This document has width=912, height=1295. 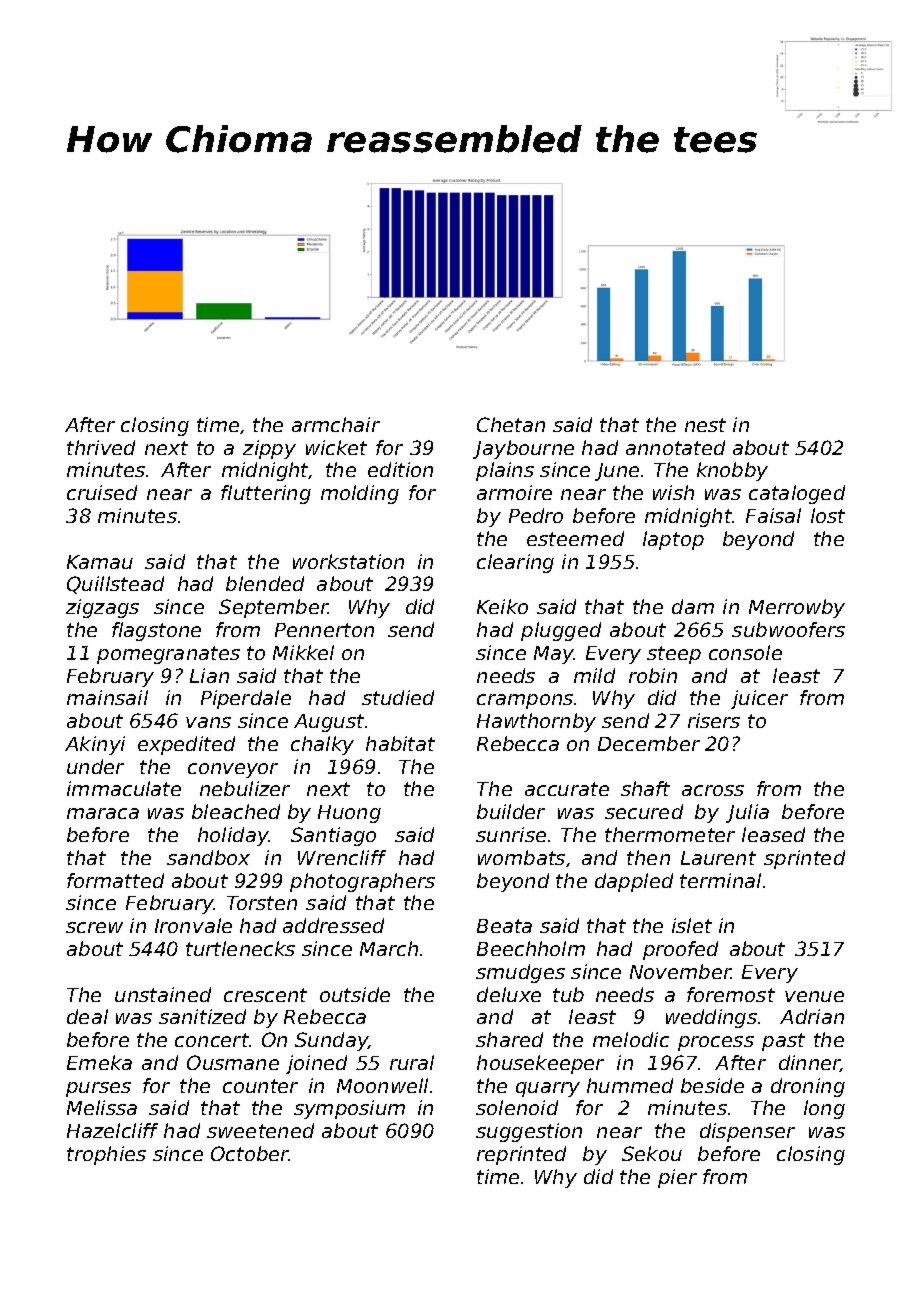 What do you see at coordinates (186, 745) in the document?
I see `expedited` at bounding box center [186, 745].
